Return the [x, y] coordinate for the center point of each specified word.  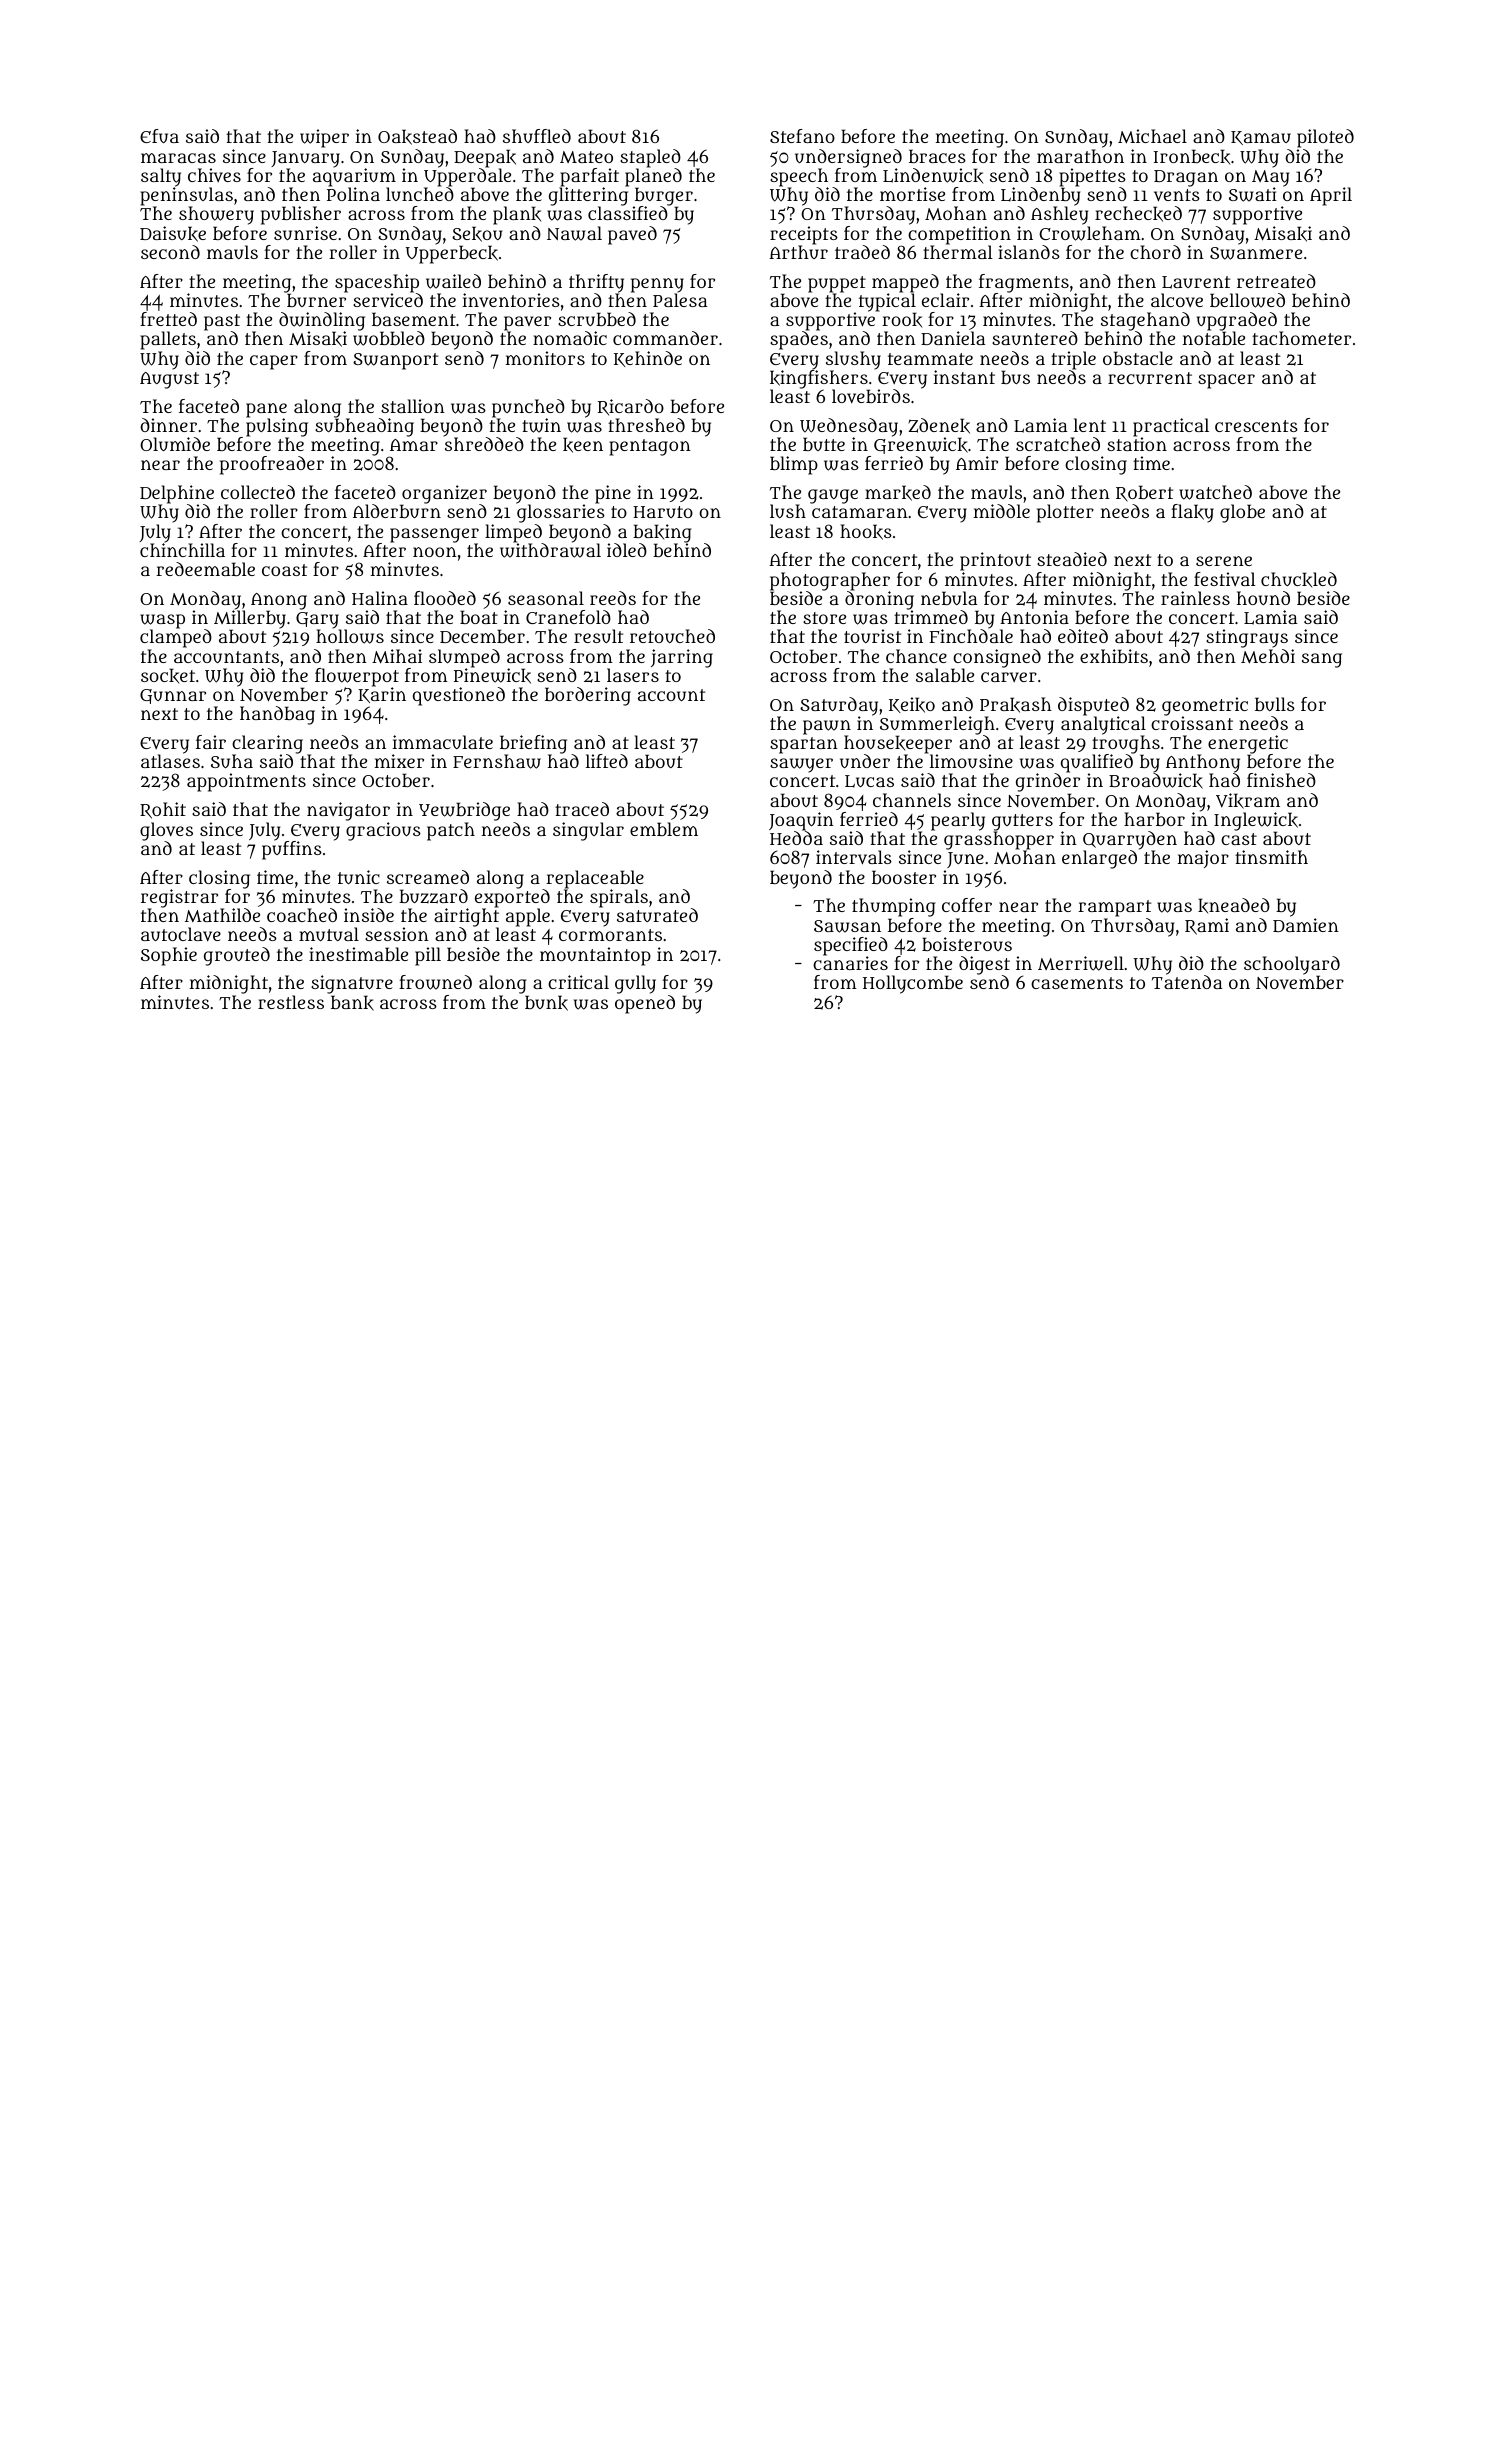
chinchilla [182, 550]
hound [1263, 598]
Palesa [680, 300]
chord [1155, 252]
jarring [682, 658]
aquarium [354, 177]
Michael [1152, 136]
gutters [1022, 823]
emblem [664, 829]
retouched [672, 636]
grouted [237, 956]
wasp [162, 622]
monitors [545, 358]
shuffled [537, 136]
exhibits [1114, 656]
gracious [383, 831]
